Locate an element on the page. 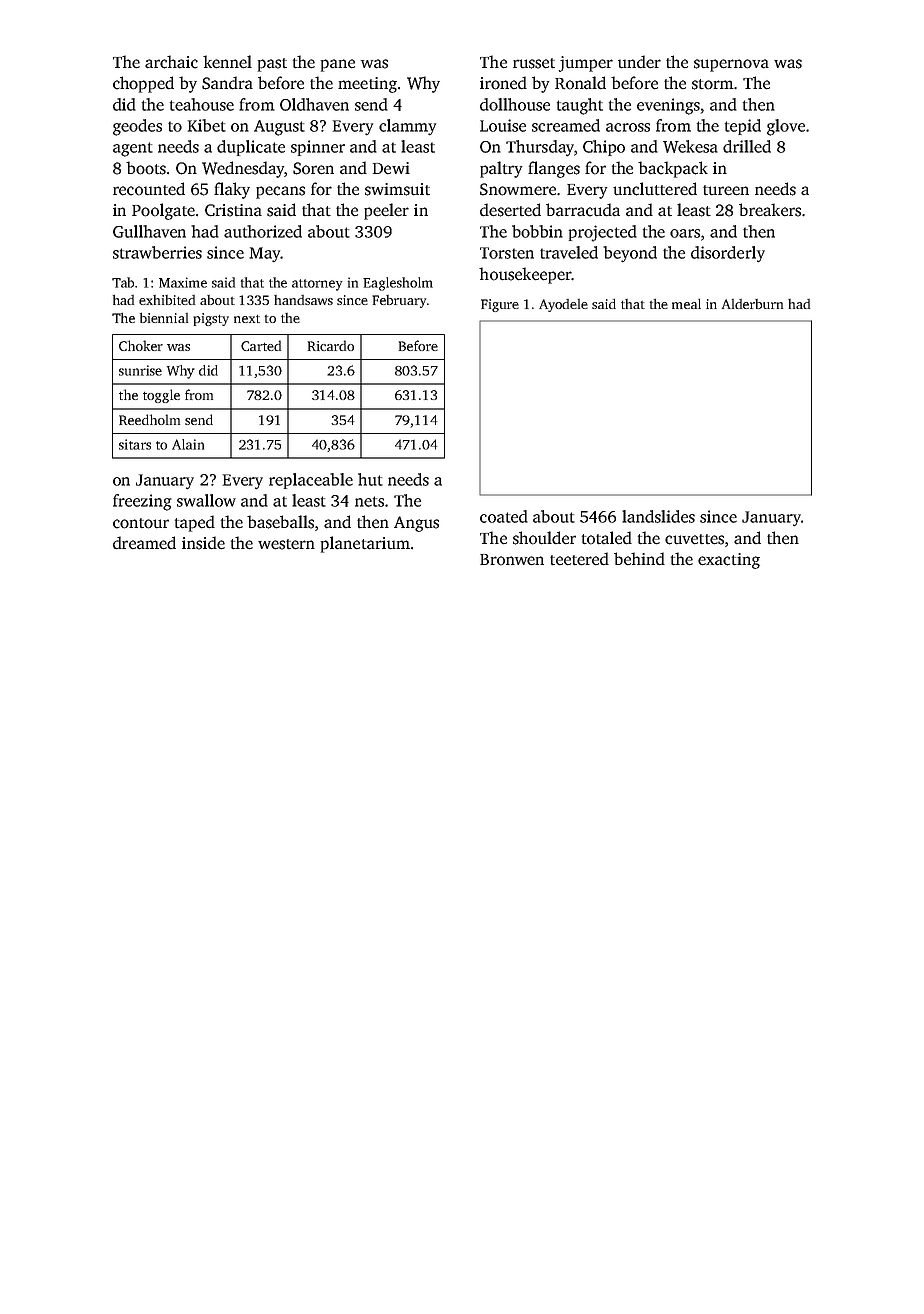 The image size is (924, 1314). Torsten is located at coordinates (507, 253).
